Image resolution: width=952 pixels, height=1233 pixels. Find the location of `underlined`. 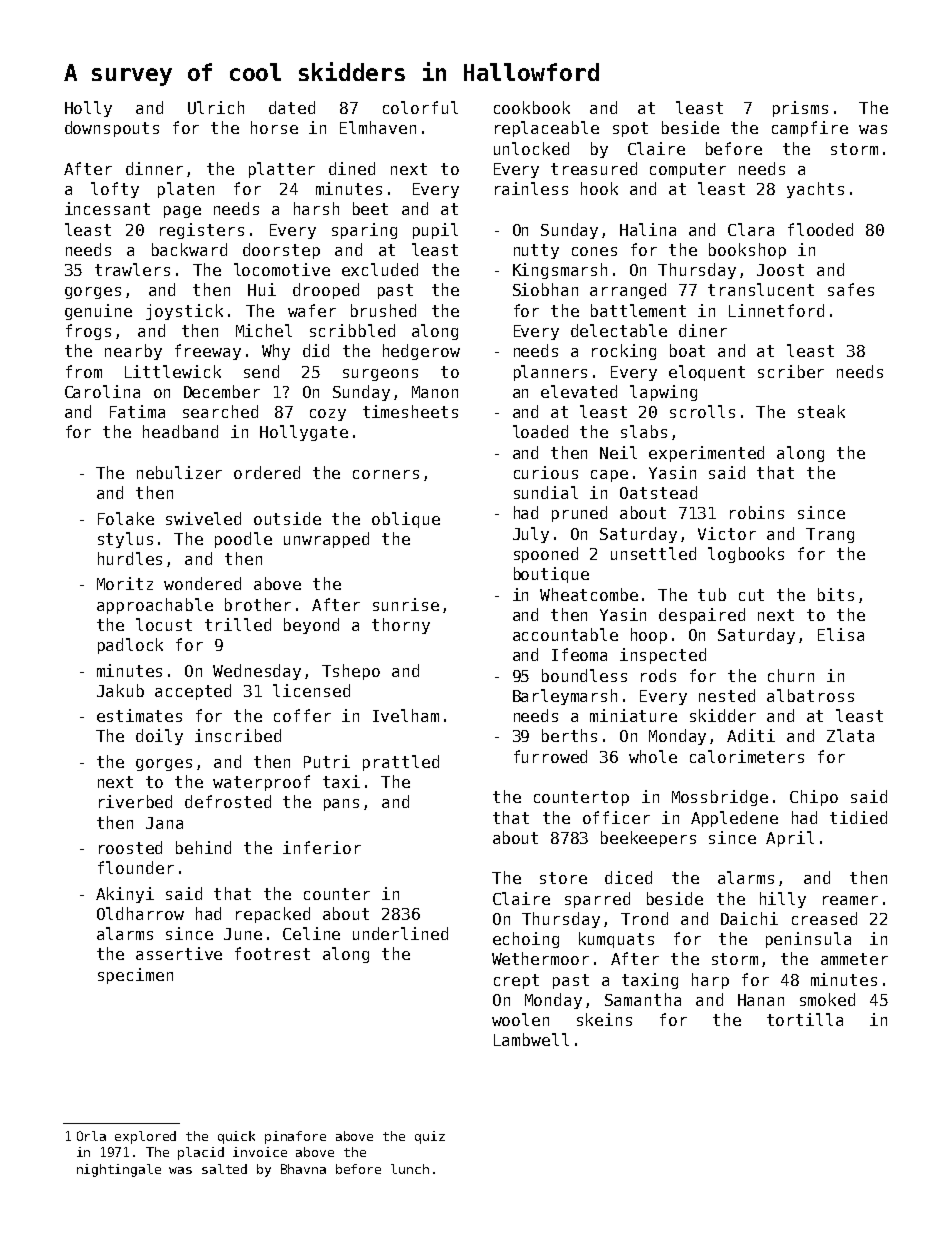

underlined is located at coordinates (400, 933).
